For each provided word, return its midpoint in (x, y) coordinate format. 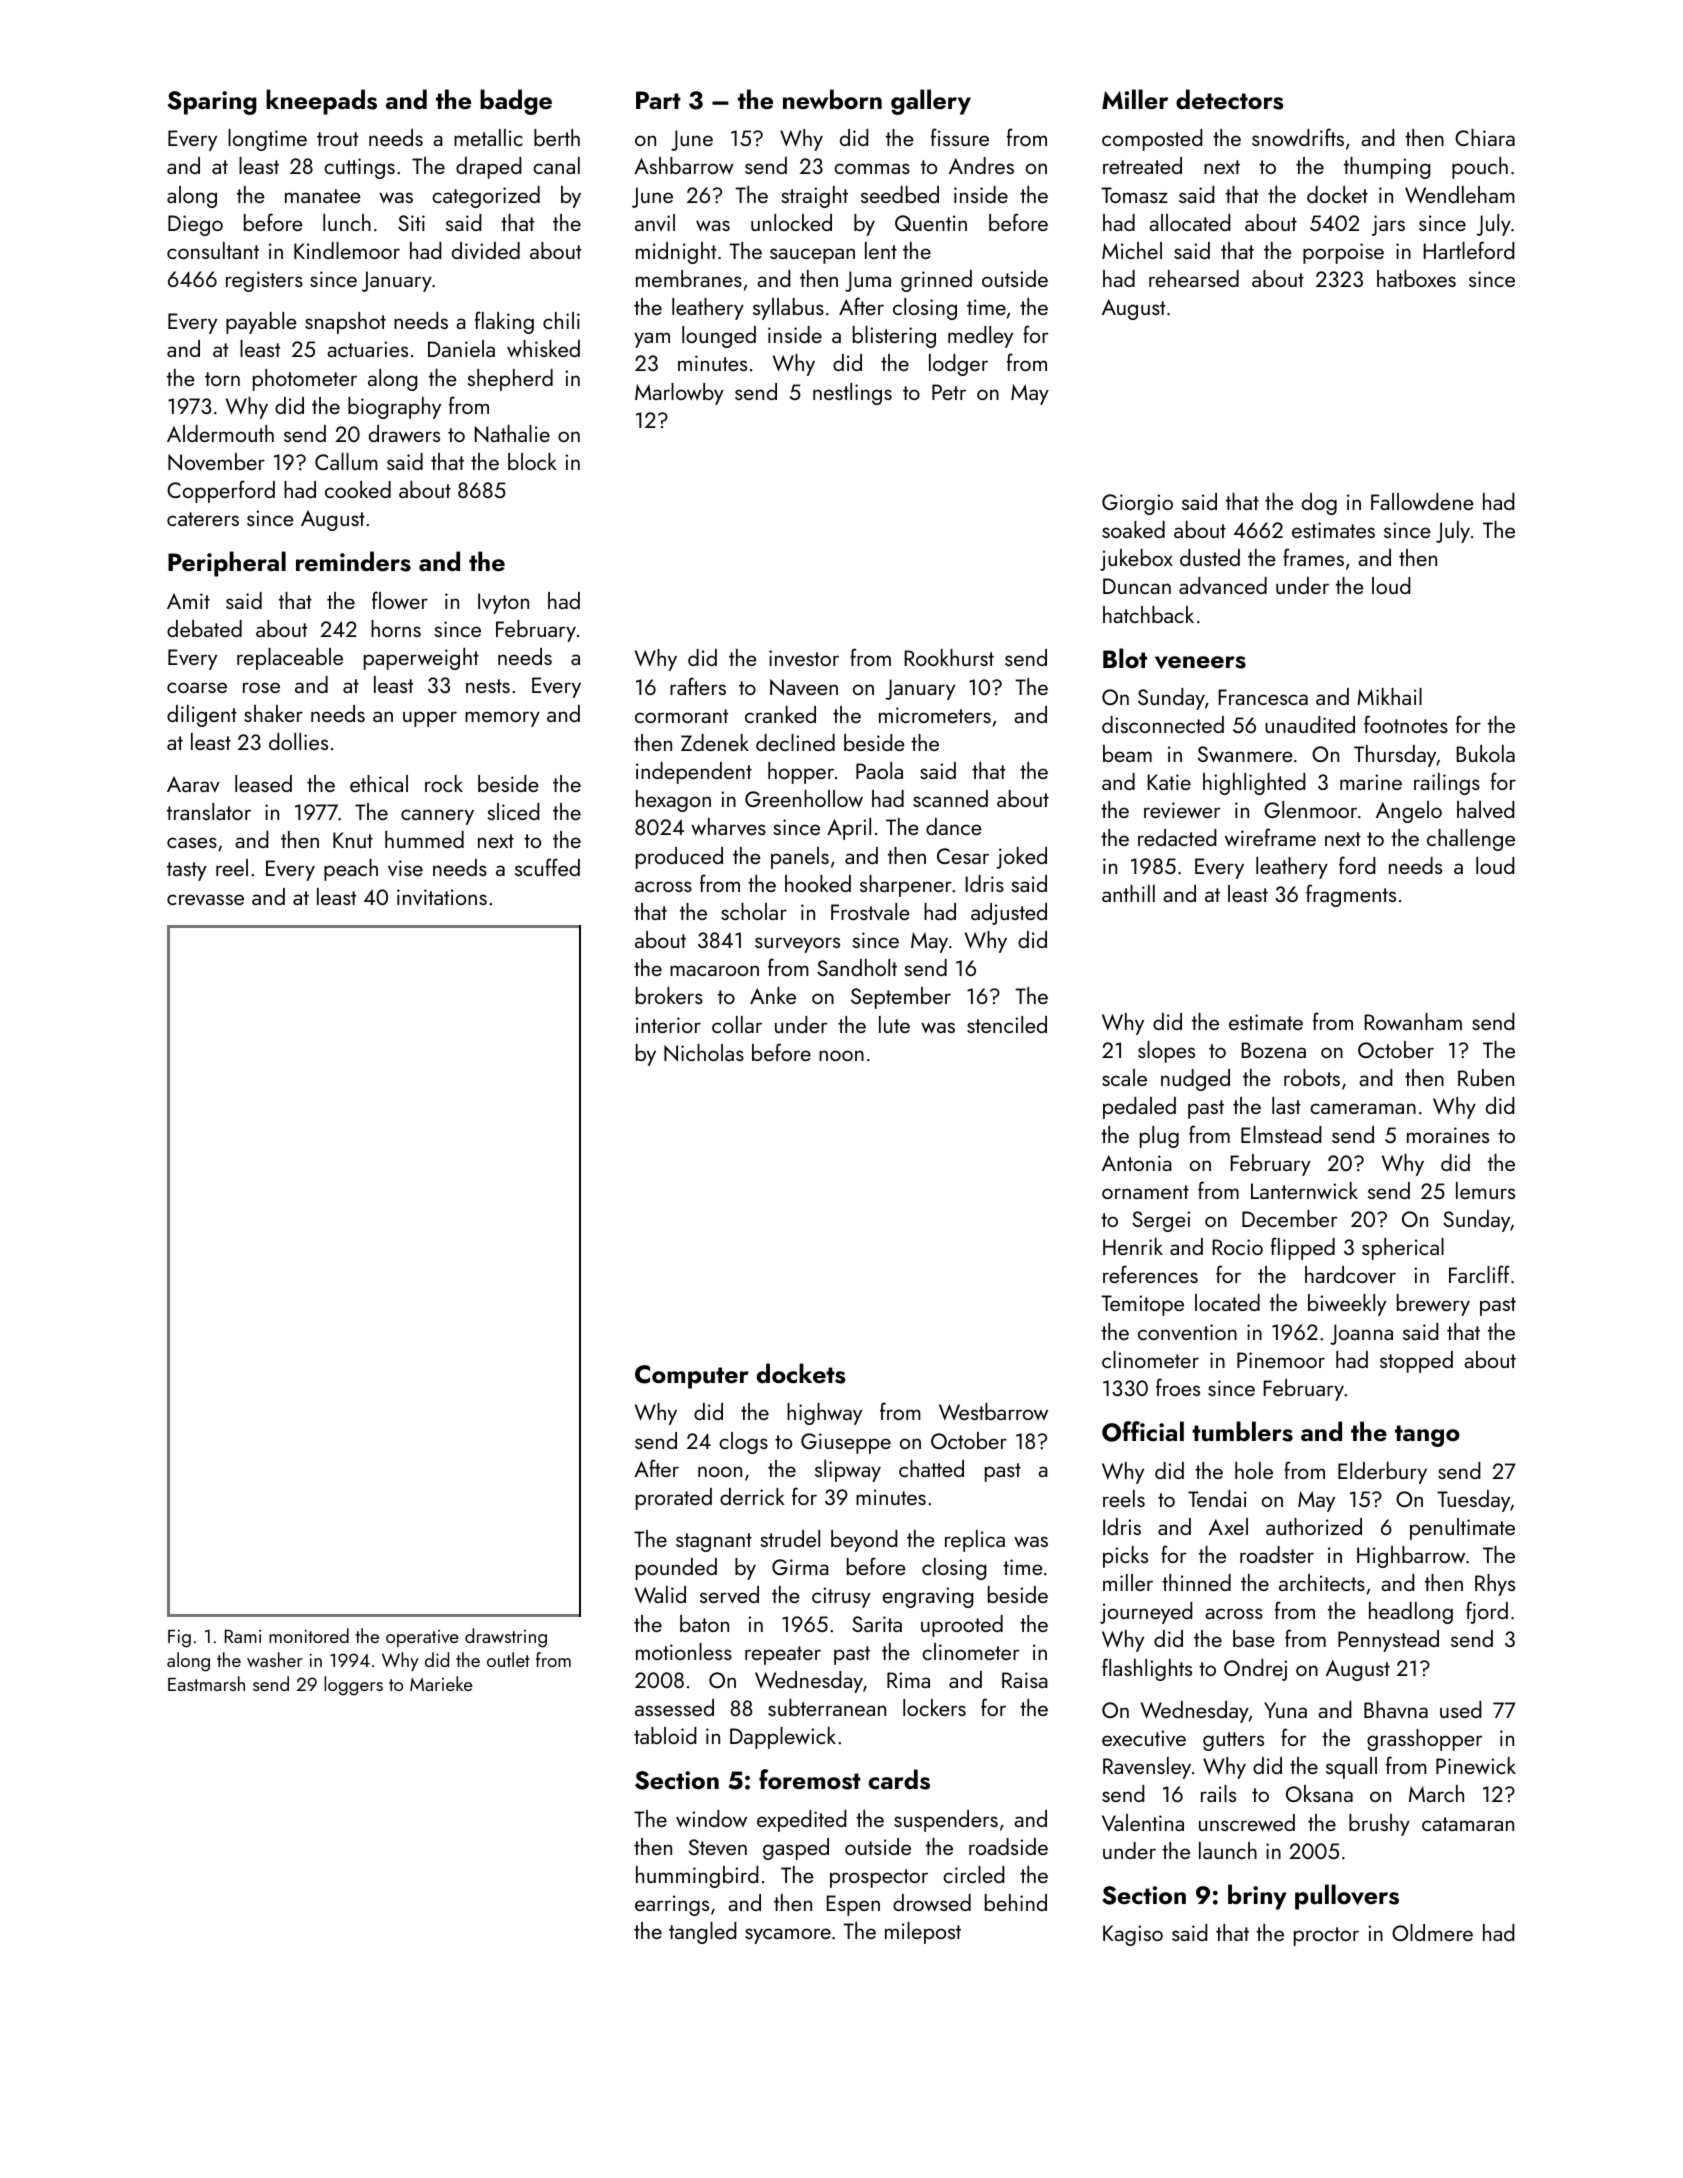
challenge (1471, 840)
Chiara (1485, 137)
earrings (672, 1905)
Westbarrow (993, 1411)
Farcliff (1479, 1274)
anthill (1128, 893)
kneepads (321, 102)
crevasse (205, 900)
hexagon (673, 801)
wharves (728, 827)
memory (502, 719)
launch (1228, 1850)
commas (872, 168)
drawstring (506, 1638)
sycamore (788, 1936)
